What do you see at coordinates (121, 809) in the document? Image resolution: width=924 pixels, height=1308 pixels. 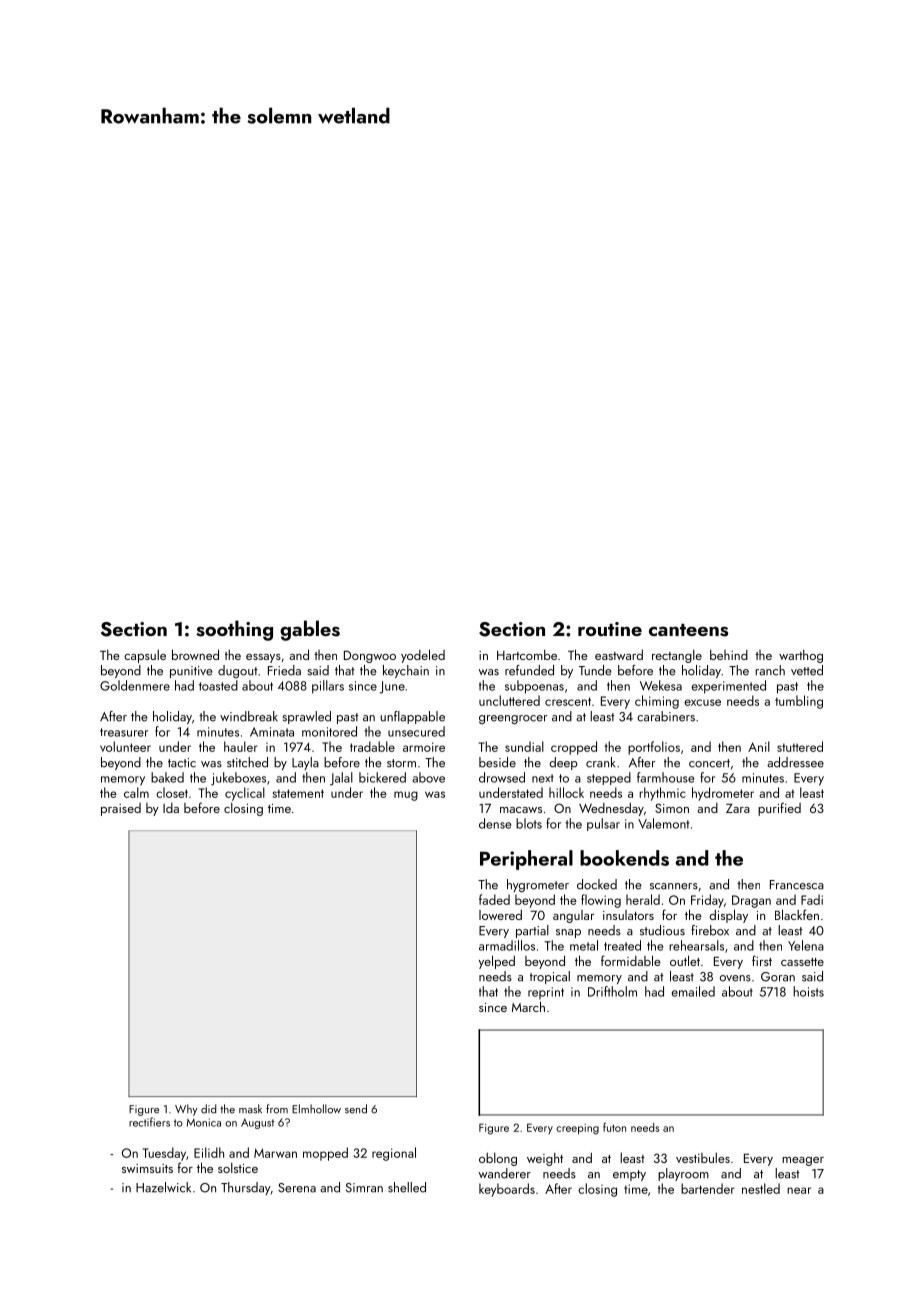 I see `praised` at bounding box center [121, 809].
